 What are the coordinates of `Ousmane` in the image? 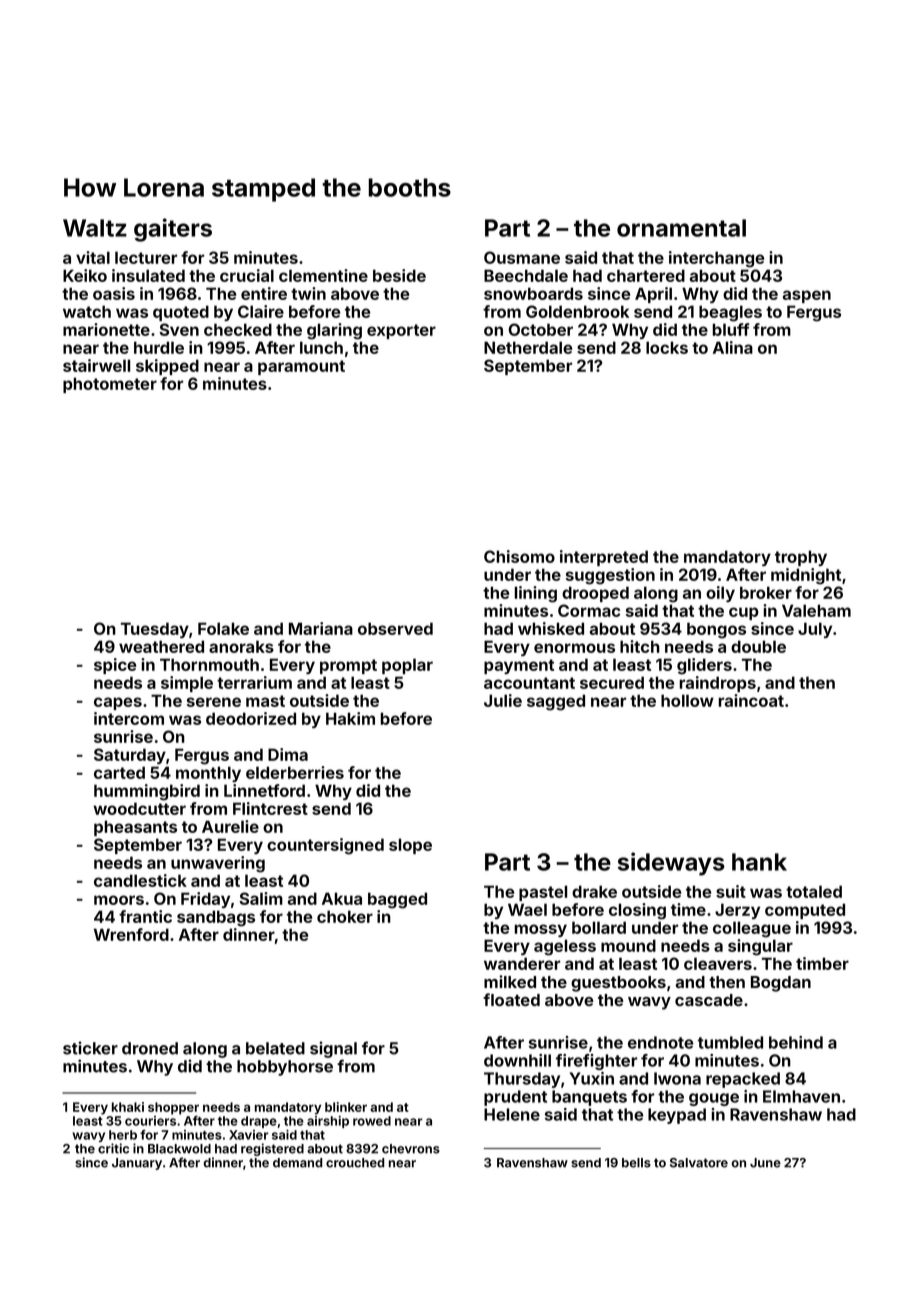 It's located at (522, 257).
